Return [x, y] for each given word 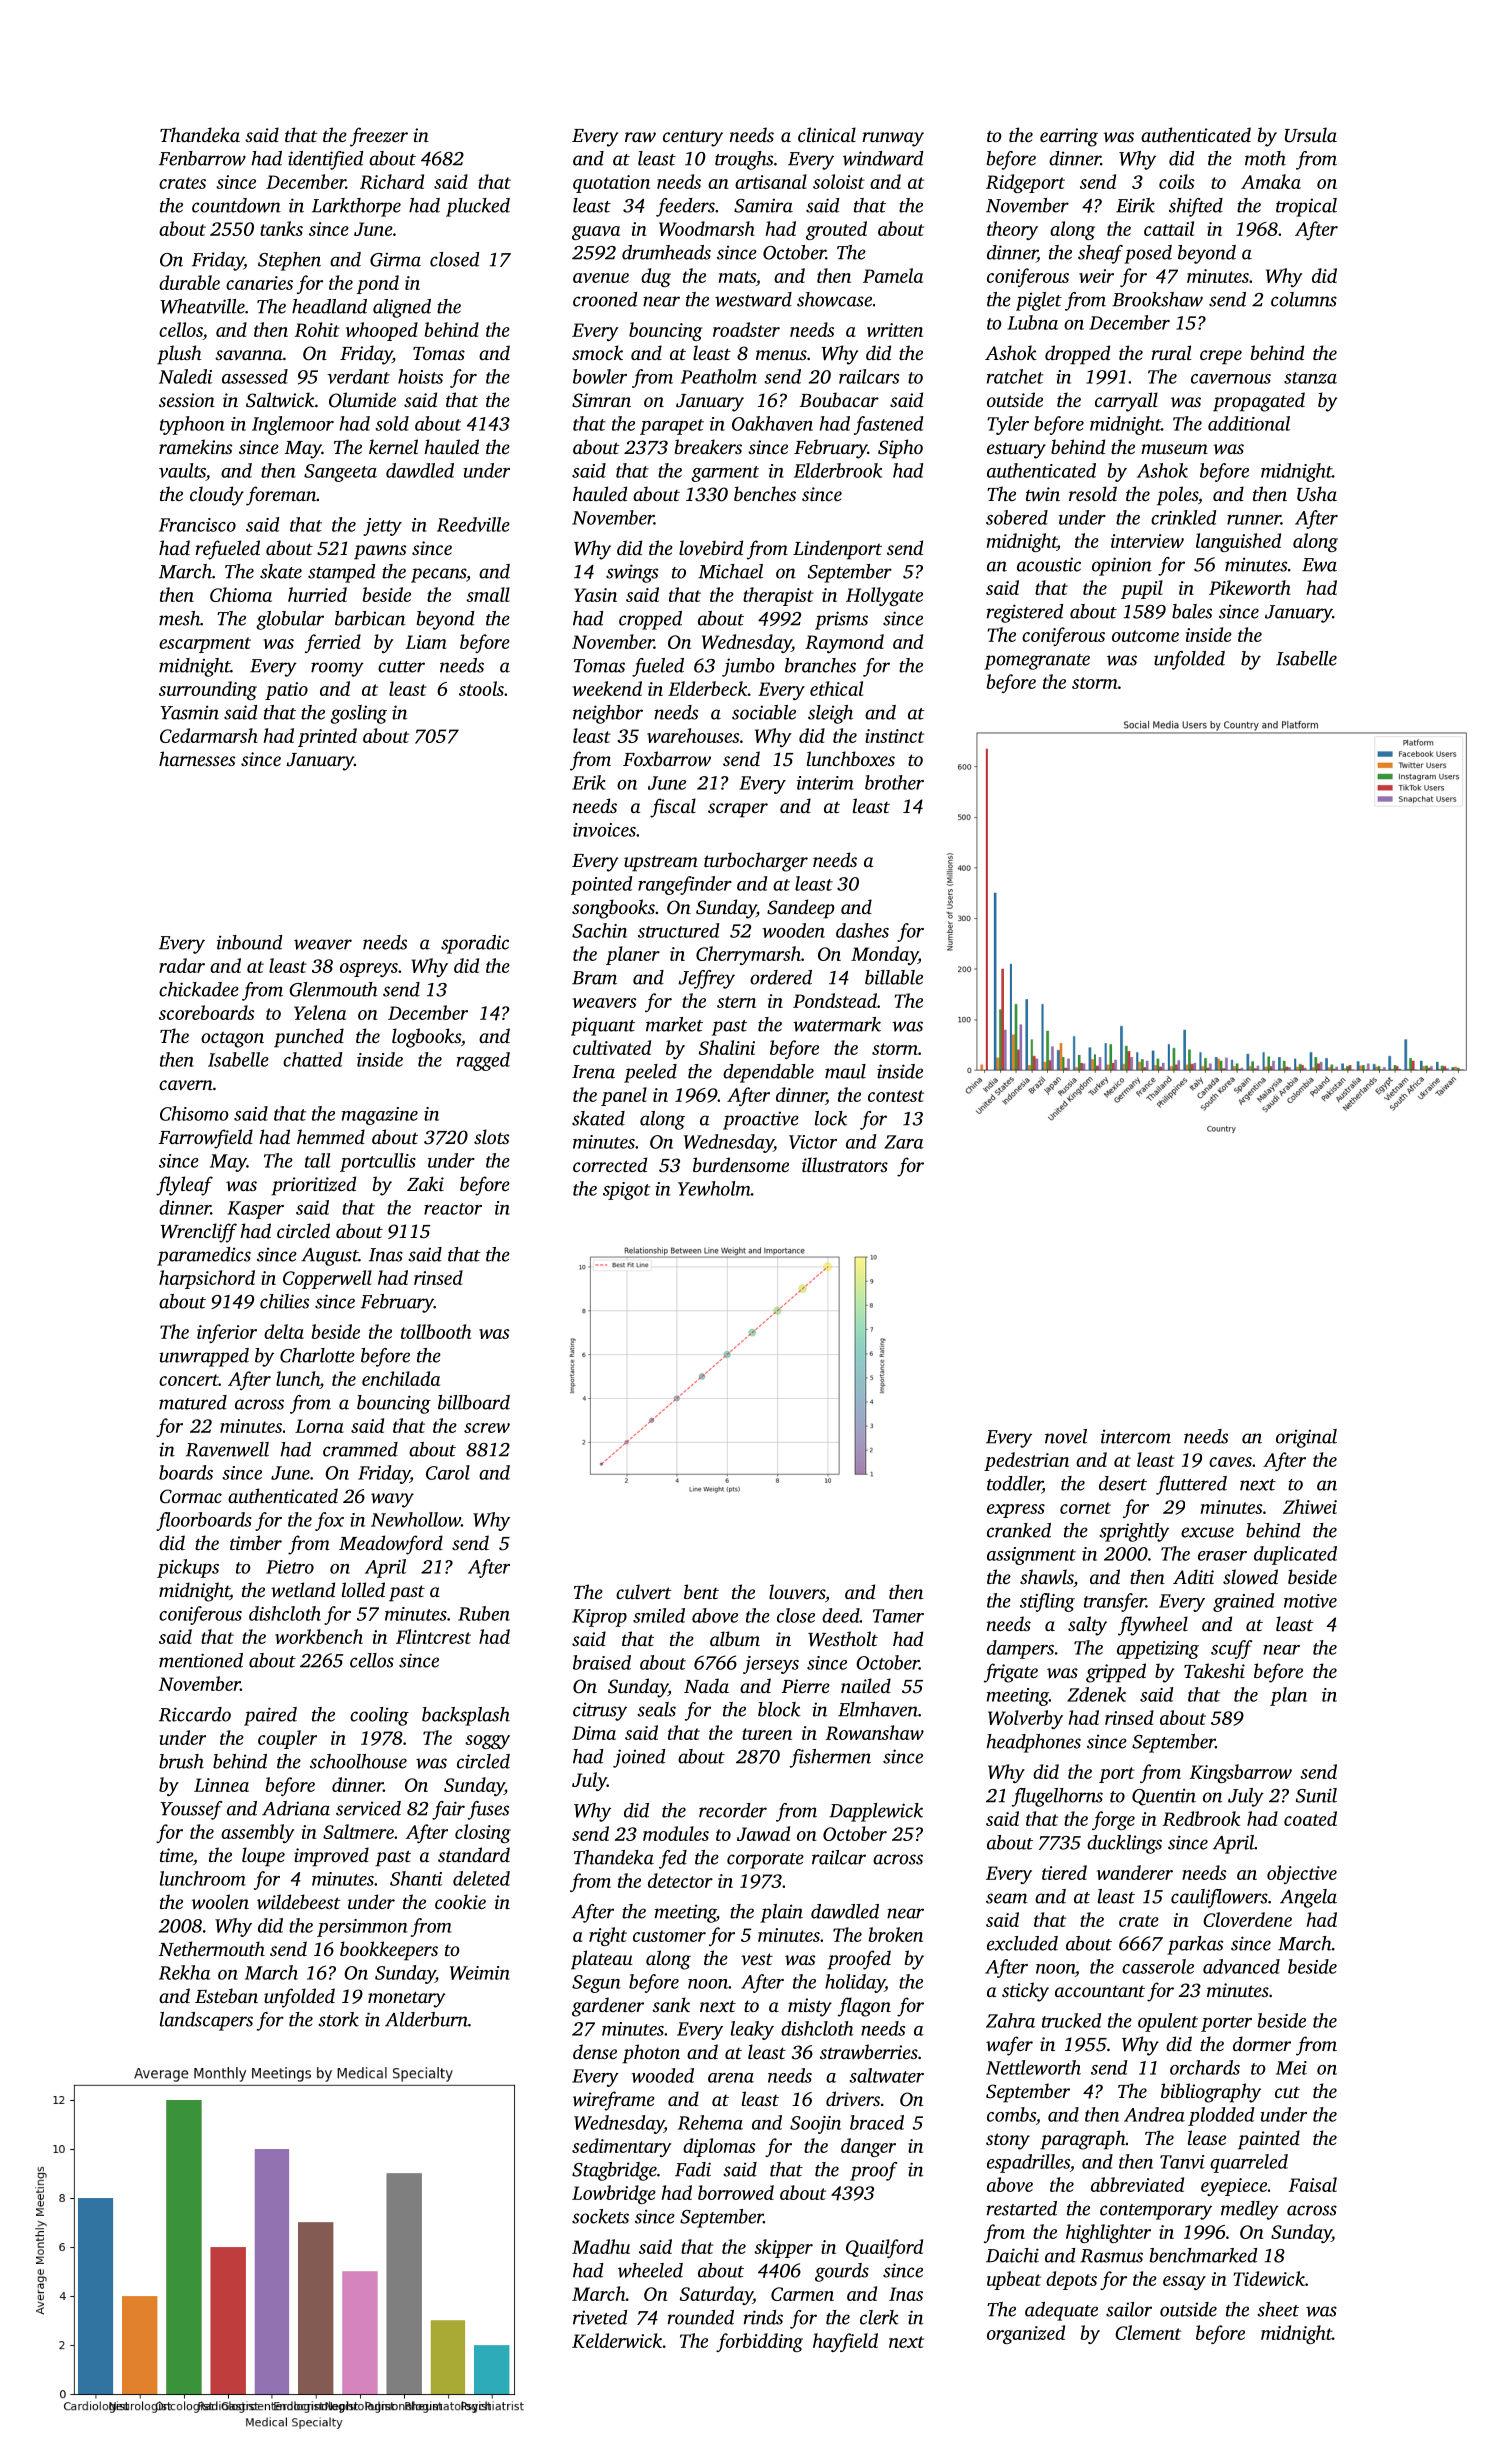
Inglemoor [293, 425]
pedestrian [1026, 1461]
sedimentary [621, 2147]
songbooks [613, 909]
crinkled [1183, 517]
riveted [600, 2317]
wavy [392, 1500]
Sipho [900, 449]
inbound [249, 942]
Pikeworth [1250, 587]
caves [1230, 1462]
